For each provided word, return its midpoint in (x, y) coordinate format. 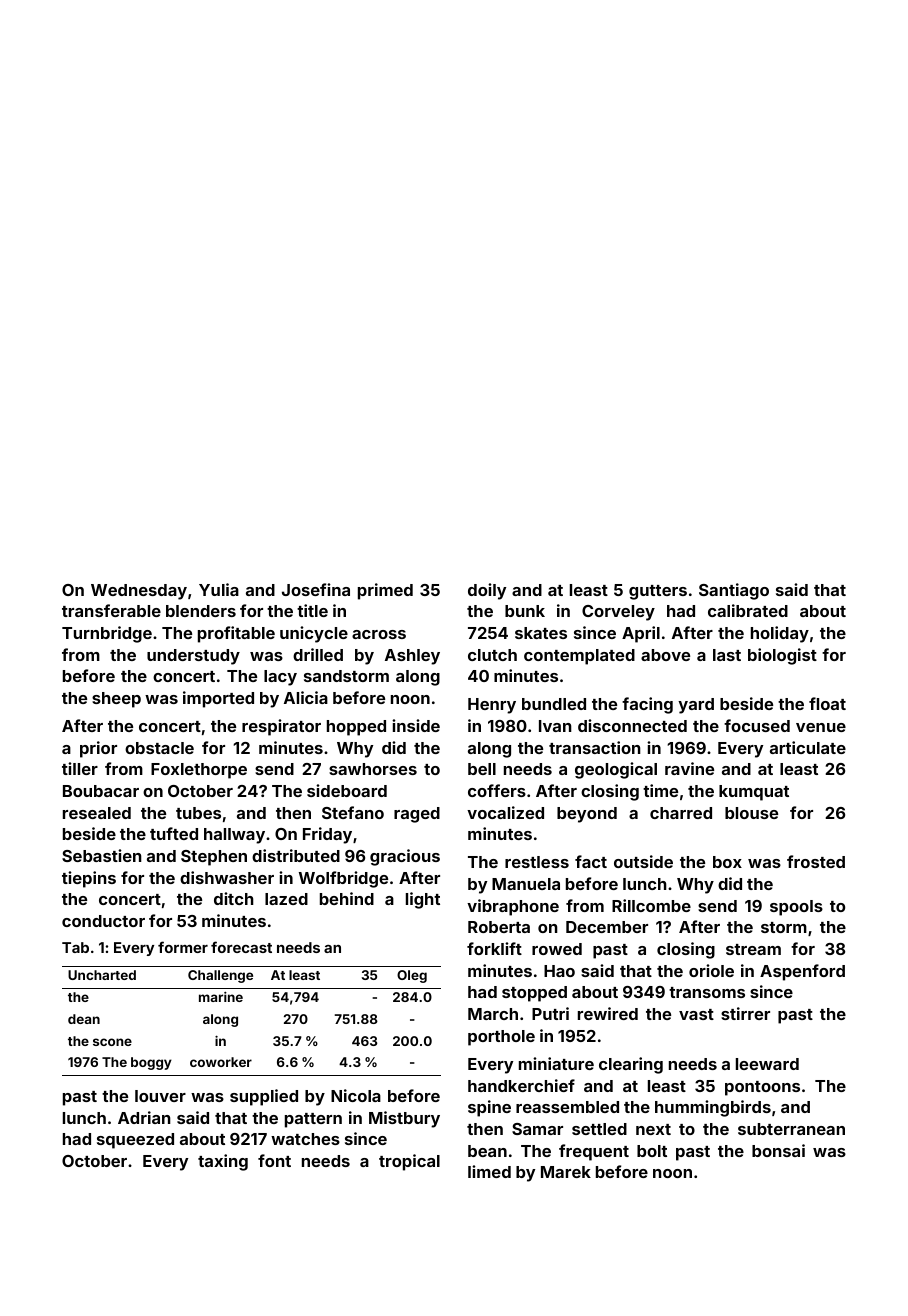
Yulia (219, 589)
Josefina (316, 589)
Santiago (734, 591)
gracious (405, 857)
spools (796, 908)
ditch (234, 898)
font (274, 1160)
